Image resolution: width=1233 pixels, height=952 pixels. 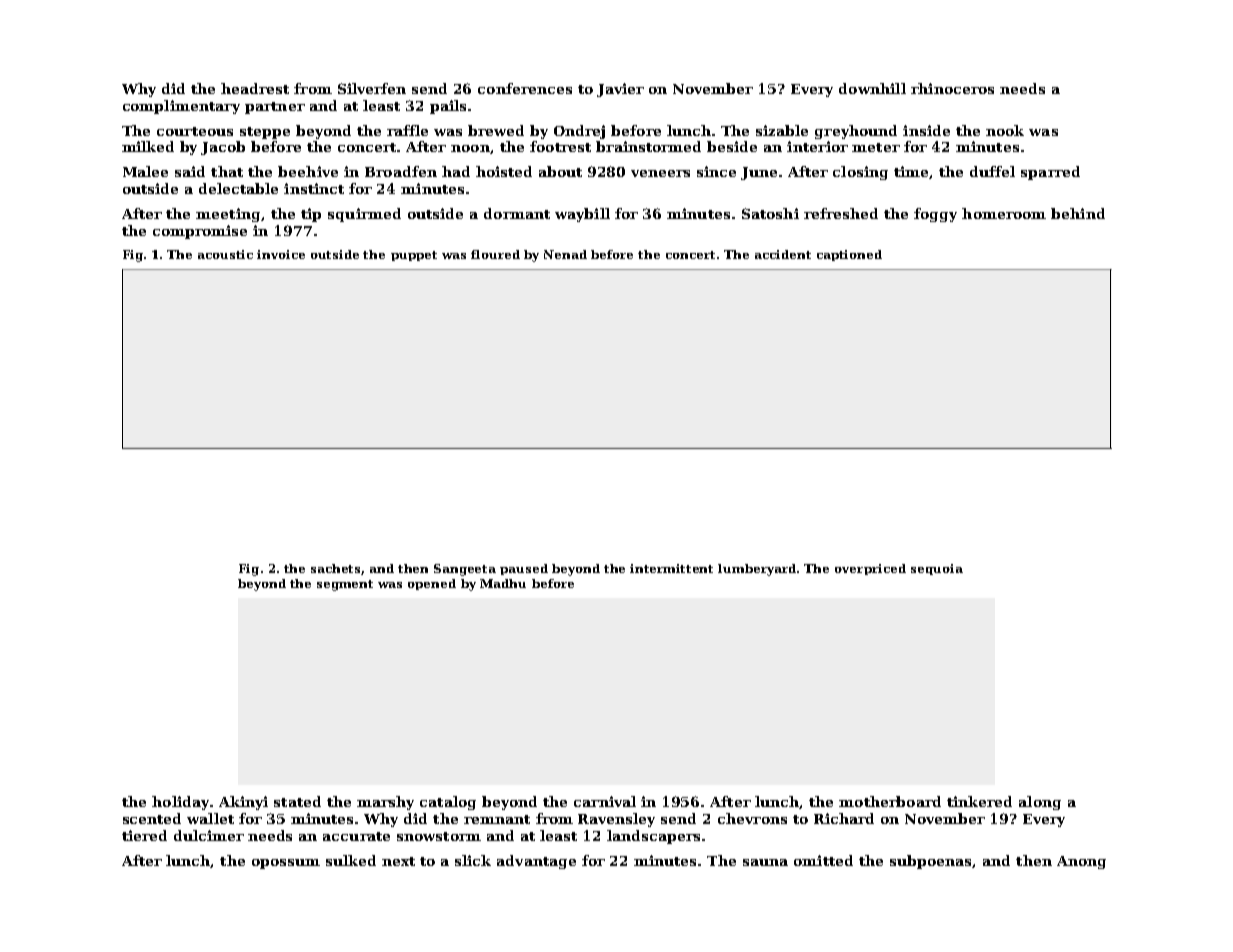 What do you see at coordinates (870, 569) in the screenshot?
I see `overpriced` at bounding box center [870, 569].
